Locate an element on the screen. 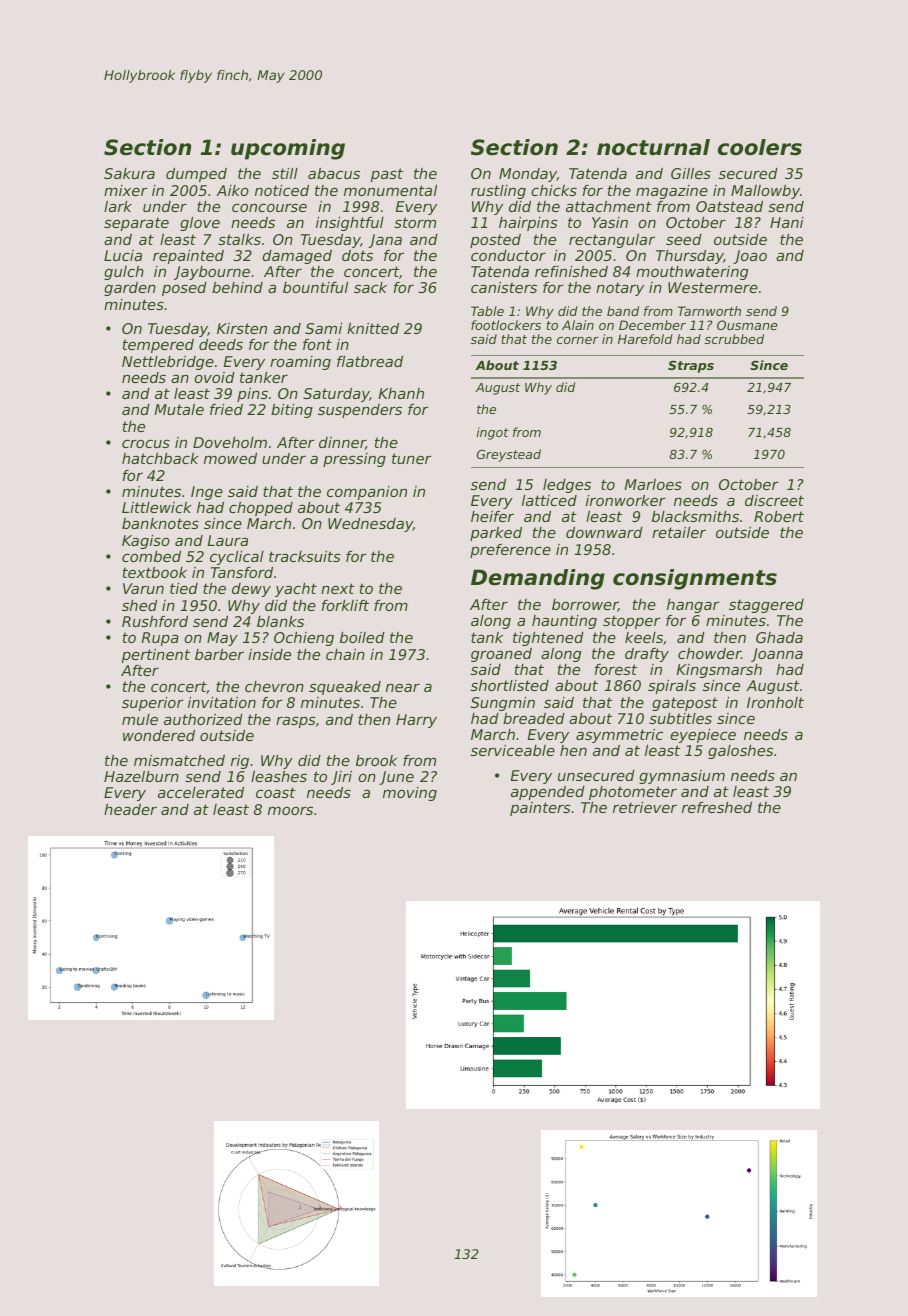 The height and width of the screenshot is (1316, 908). gatepost is located at coordinates (685, 704).
